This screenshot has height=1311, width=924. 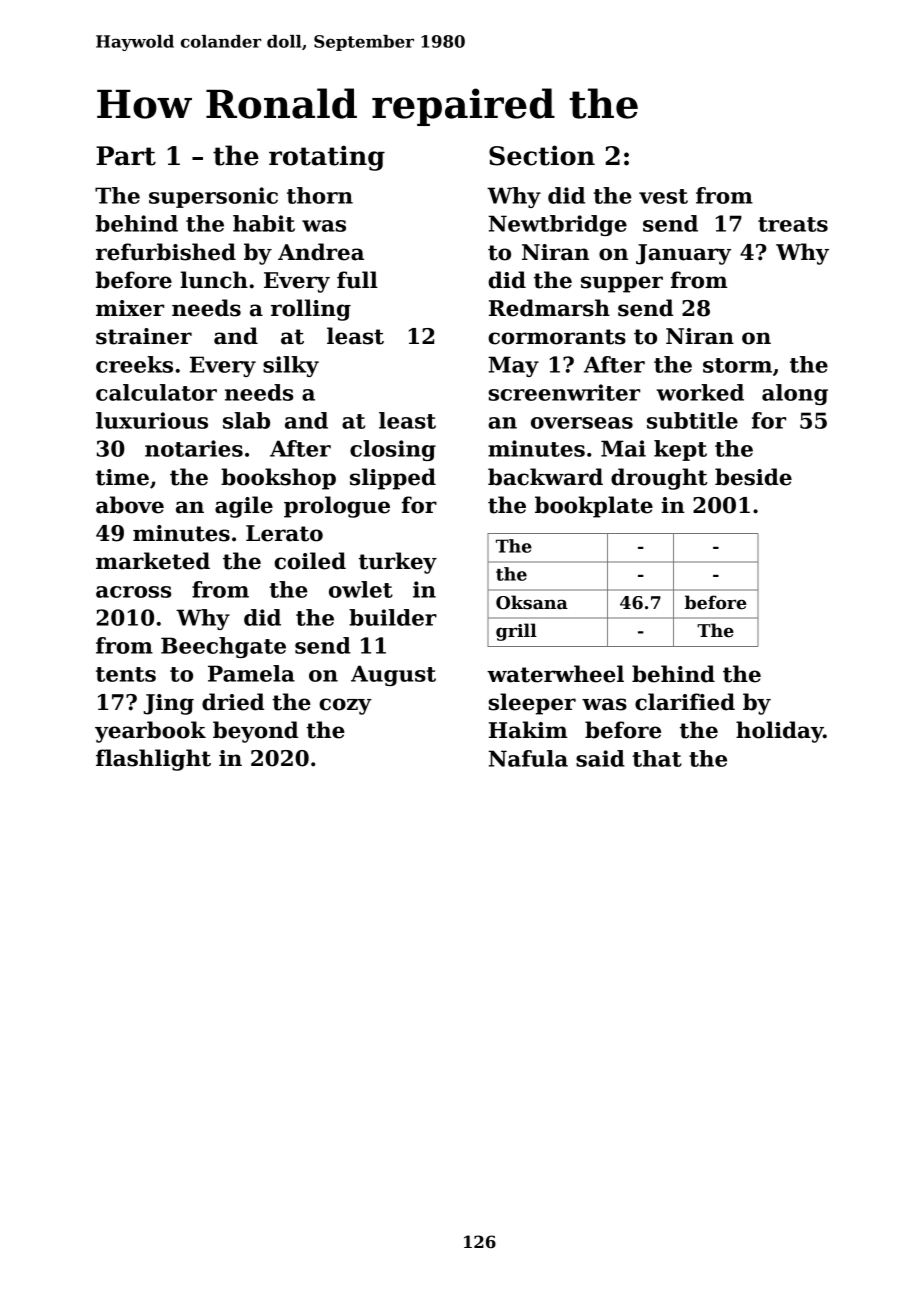 I want to click on closing, so click(x=393, y=450).
